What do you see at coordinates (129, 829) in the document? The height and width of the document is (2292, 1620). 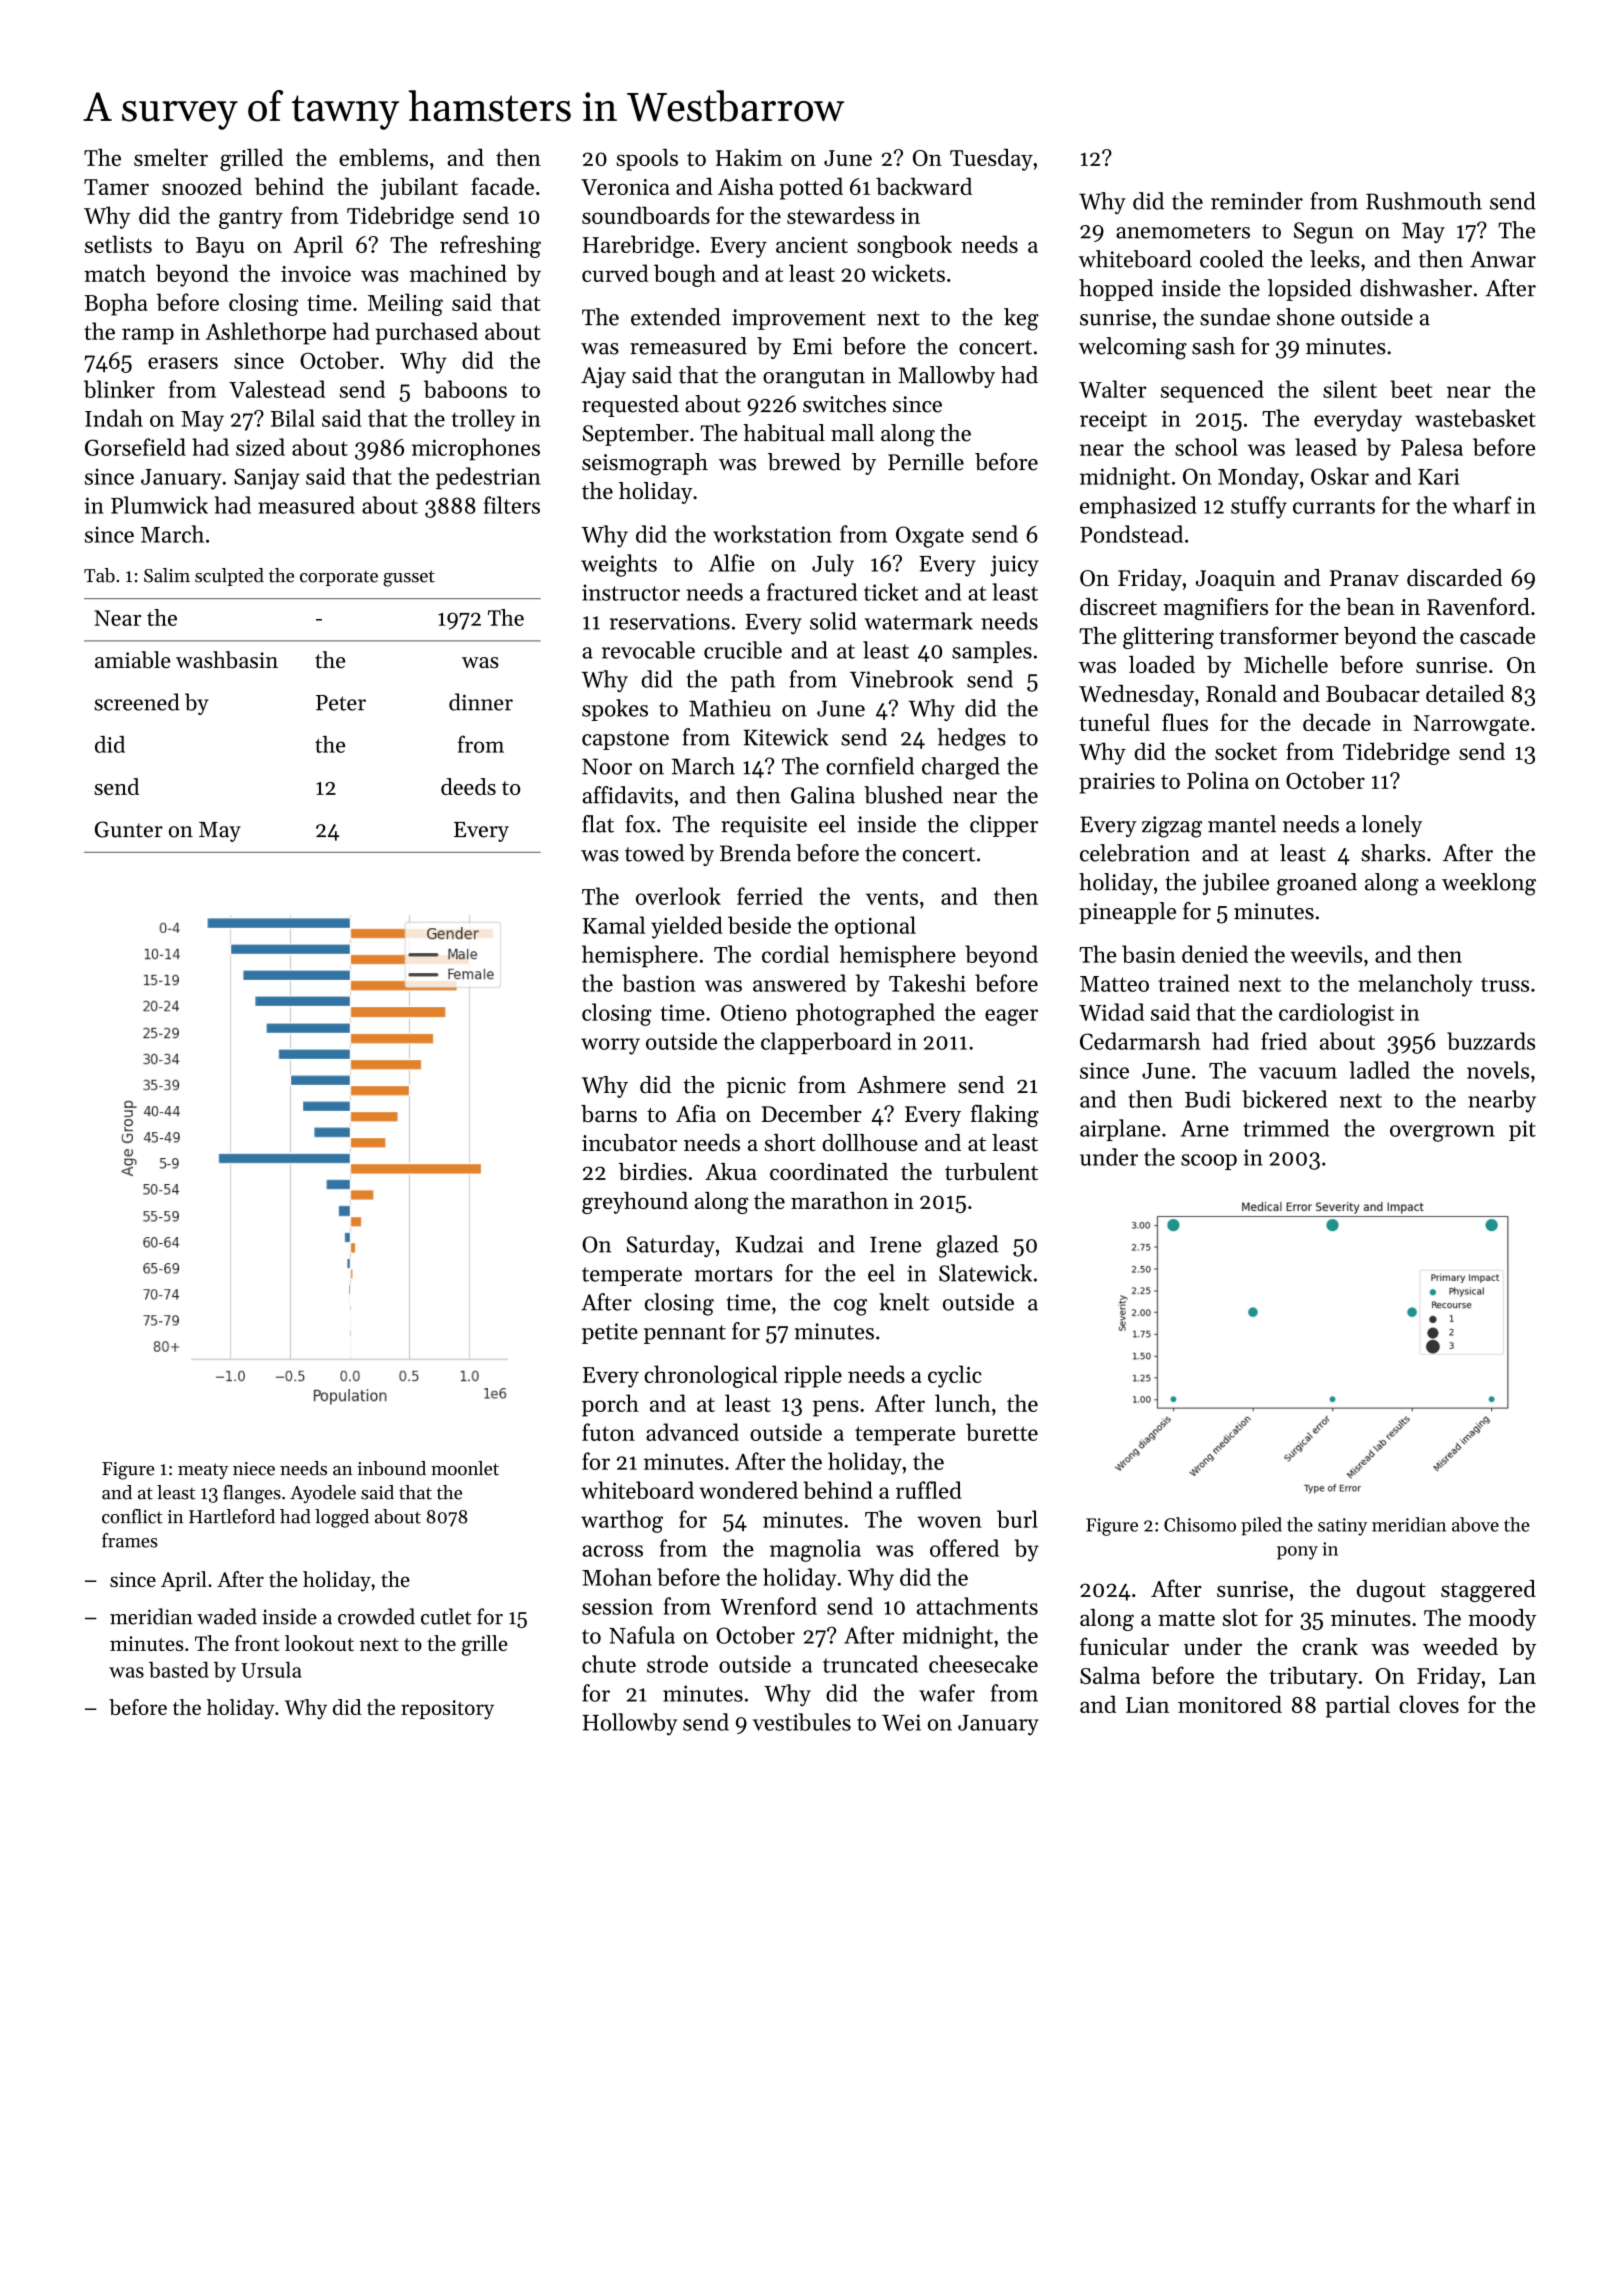 I see `Gunter` at bounding box center [129, 829].
